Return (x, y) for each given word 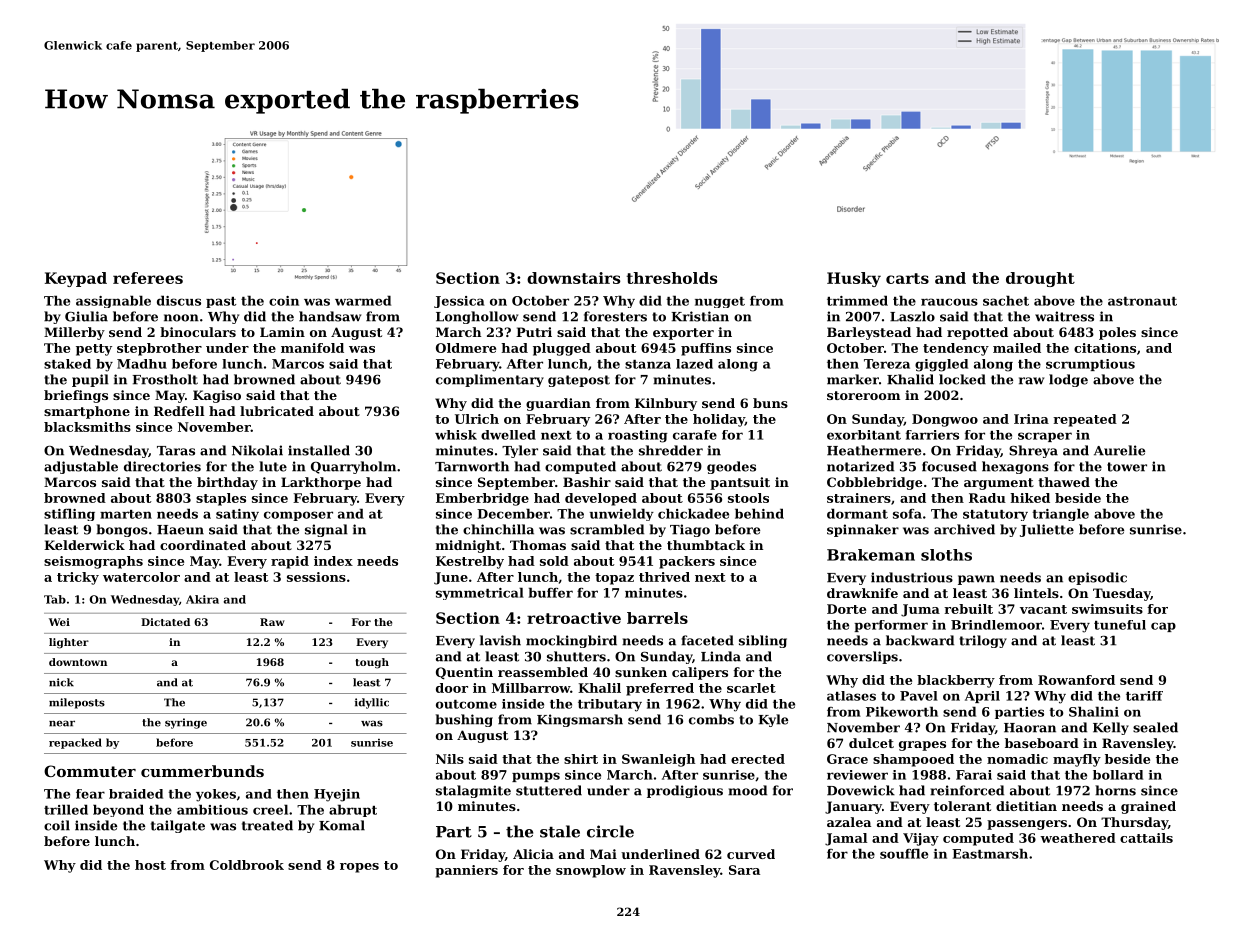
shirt (581, 759)
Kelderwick (84, 545)
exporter (683, 334)
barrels (657, 618)
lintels (1036, 593)
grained (1148, 807)
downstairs (573, 278)
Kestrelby (470, 562)
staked (67, 364)
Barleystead (869, 333)
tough (372, 663)
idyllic (372, 703)
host (150, 865)
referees (148, 278)
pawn (976, 580)
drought (1040, 279)
